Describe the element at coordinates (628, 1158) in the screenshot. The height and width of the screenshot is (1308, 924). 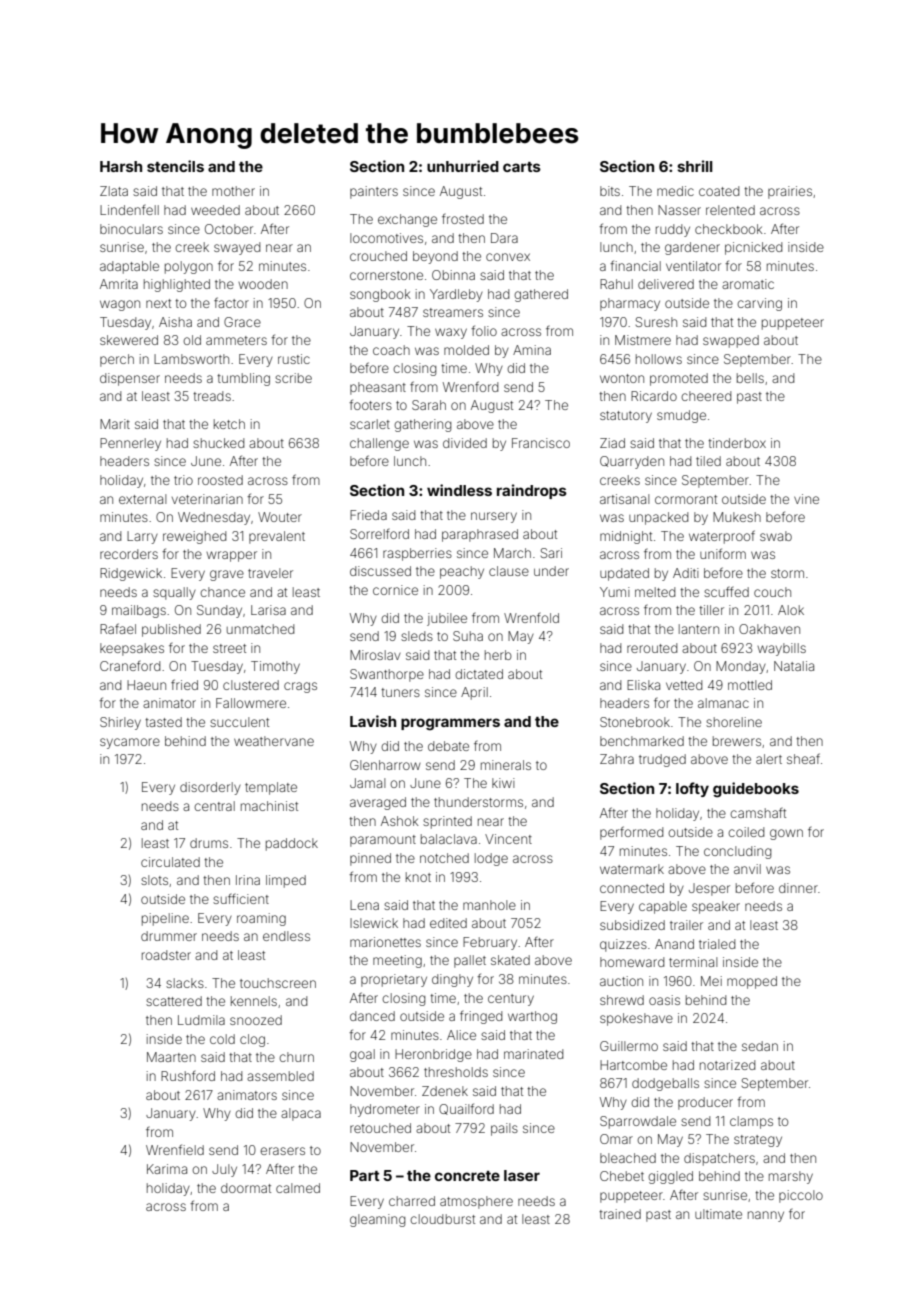
I see `bleached` at that location.
